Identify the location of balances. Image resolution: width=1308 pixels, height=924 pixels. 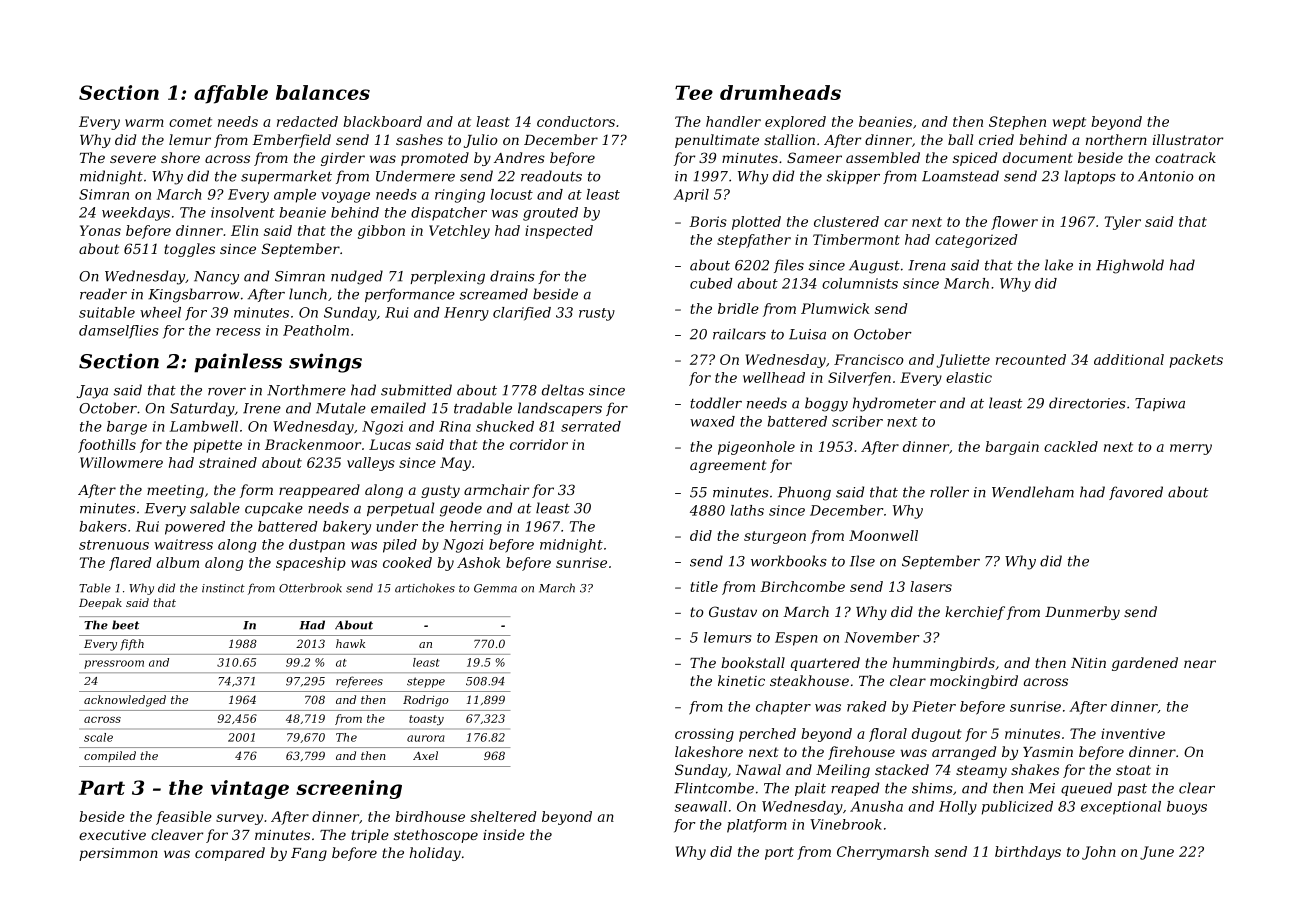
(323, 92).
